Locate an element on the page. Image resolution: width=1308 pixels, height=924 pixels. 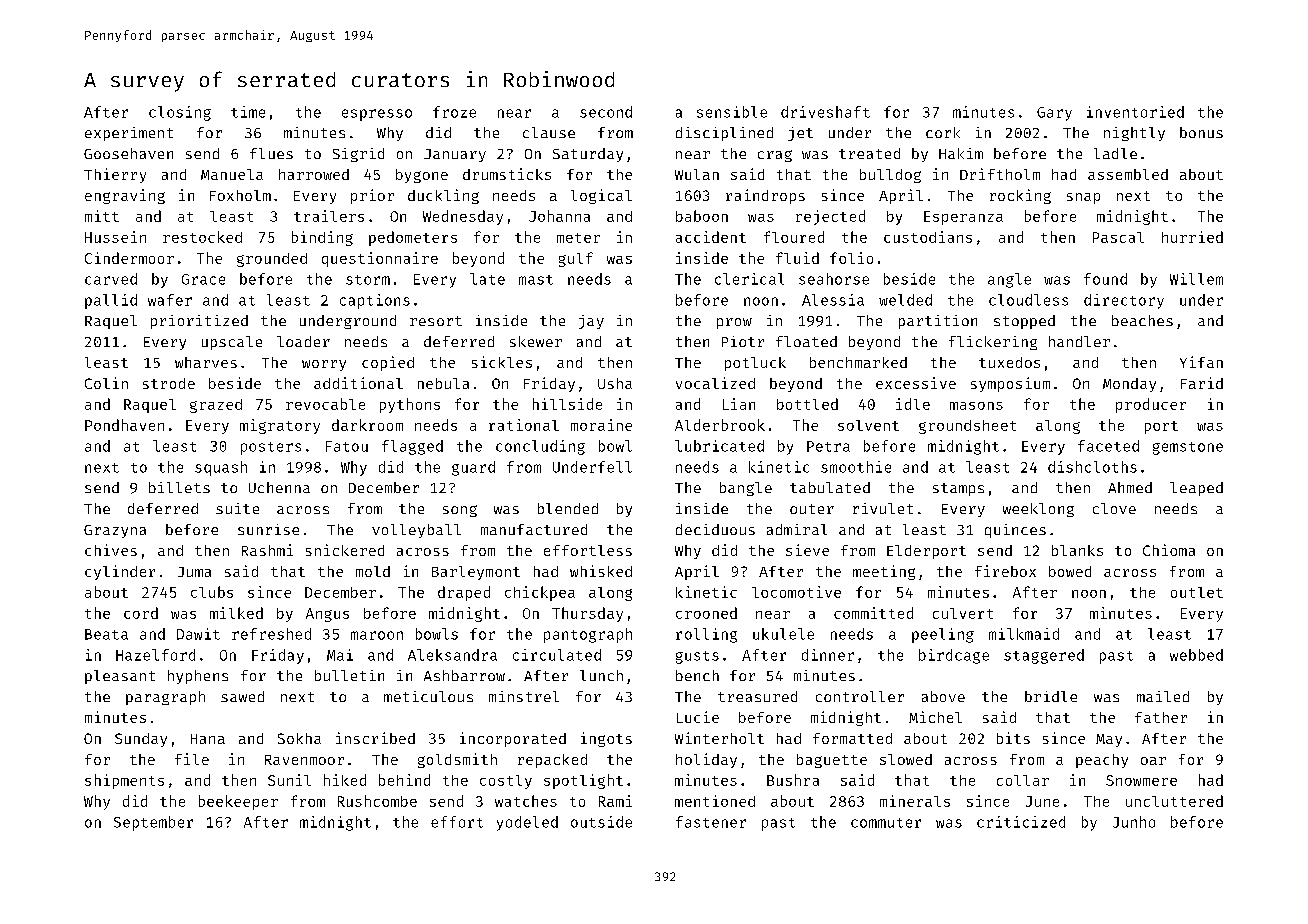
beekeeper is located at coordinates (238, 802).
